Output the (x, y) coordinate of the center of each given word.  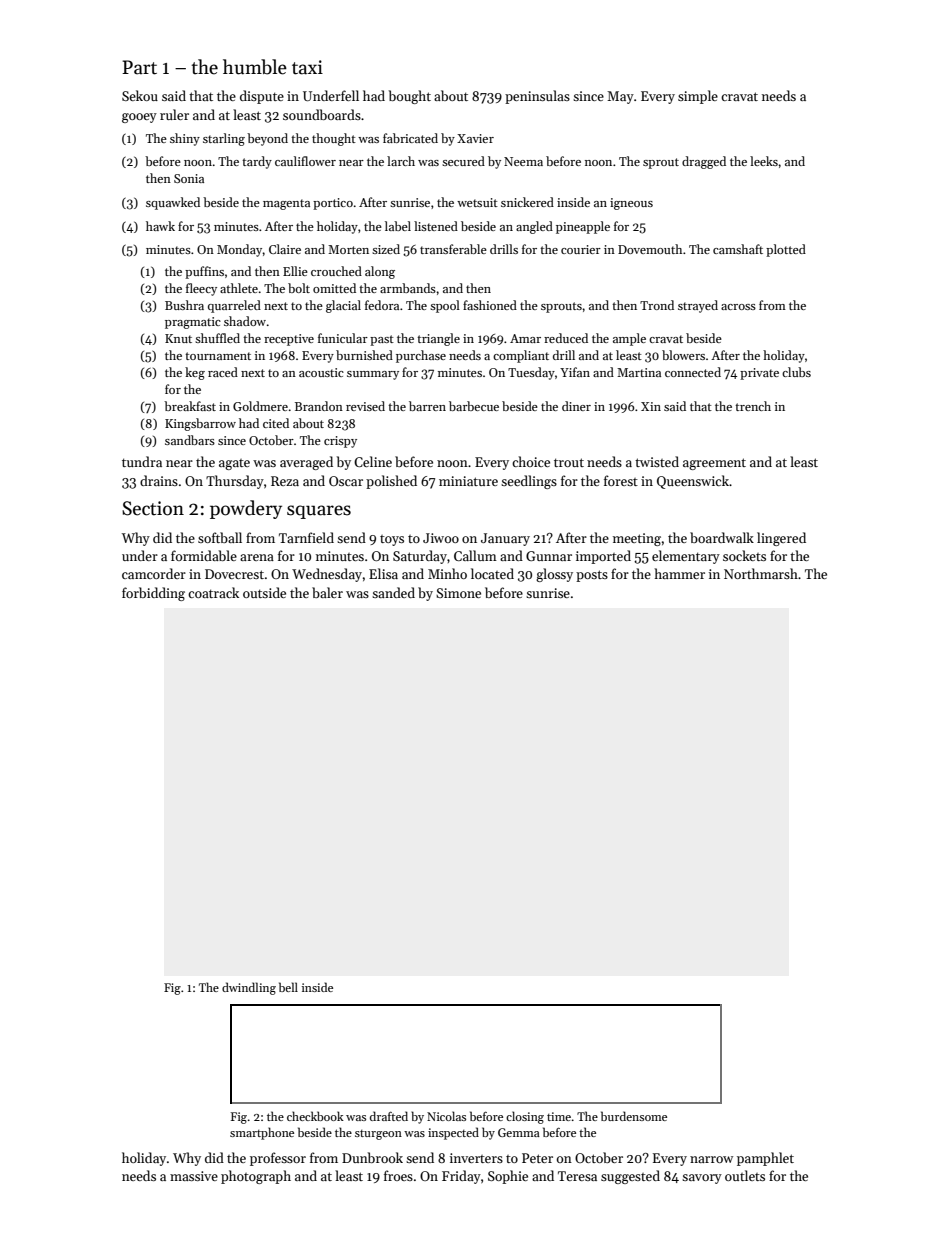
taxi (307, 67)
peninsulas (537, 97)
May (620, 97)
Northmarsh (761, 573)
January (505, 539)
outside (264, 592)
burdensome (634, 1116)
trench (753, 406)
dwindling (249, 988)
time (559, 1116)
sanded (393, 592)
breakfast (190, 406)
